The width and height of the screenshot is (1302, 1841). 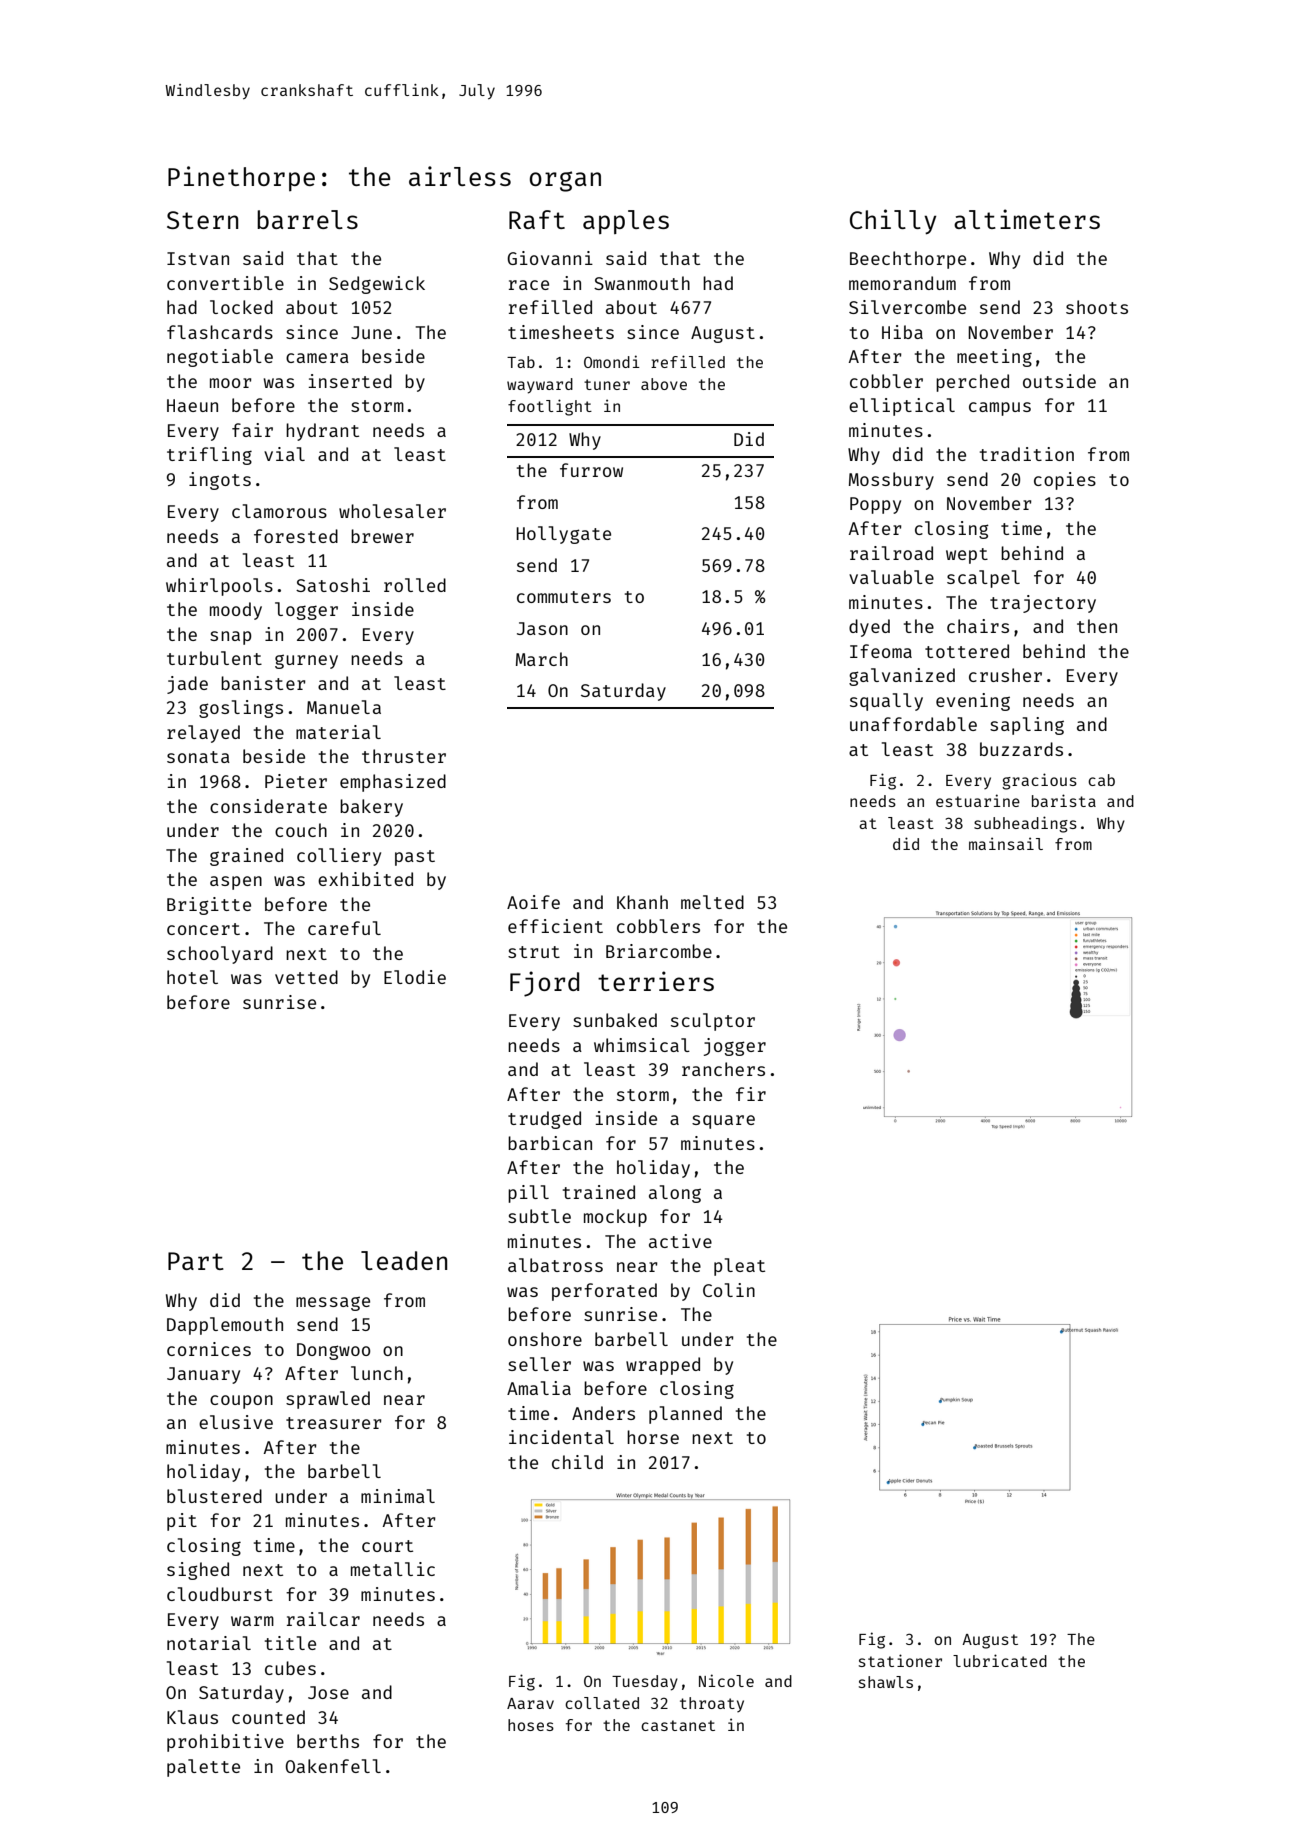 I want to click on Khanh, so click(x=642, y=902).
